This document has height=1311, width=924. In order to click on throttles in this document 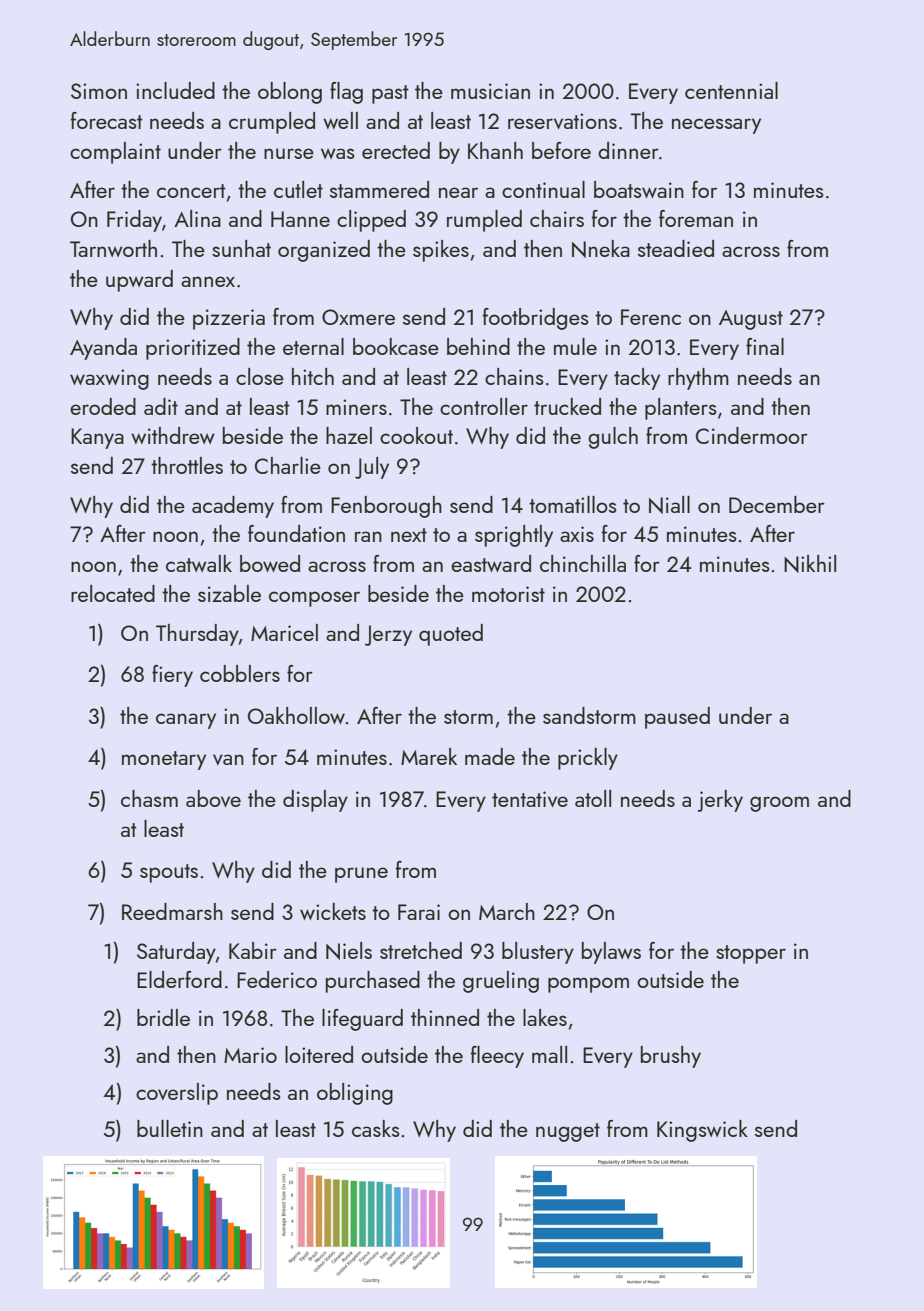, I will do `click(187, 465)`.
